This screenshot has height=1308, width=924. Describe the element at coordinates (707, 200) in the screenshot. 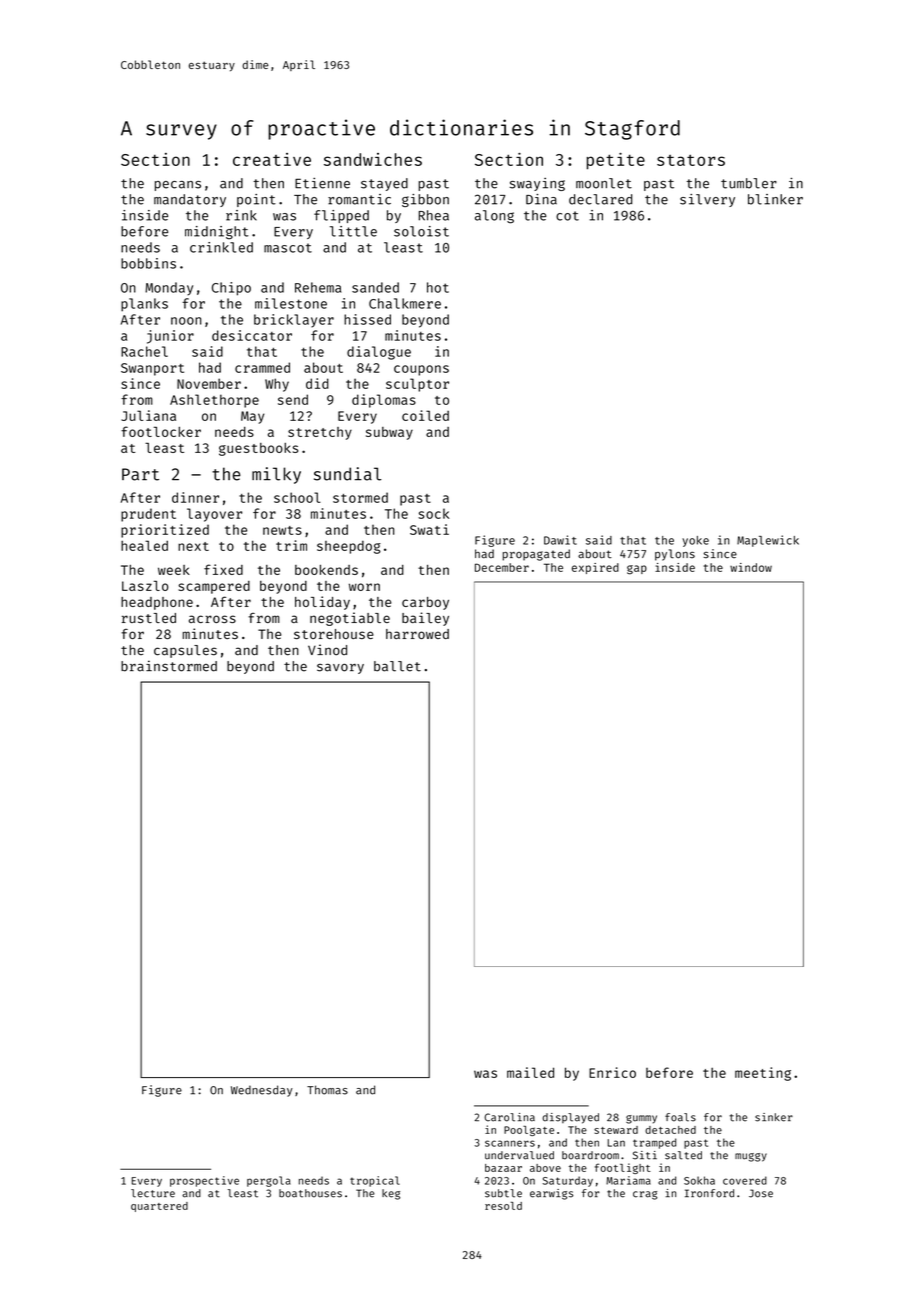

I see `silvery` at that location.
